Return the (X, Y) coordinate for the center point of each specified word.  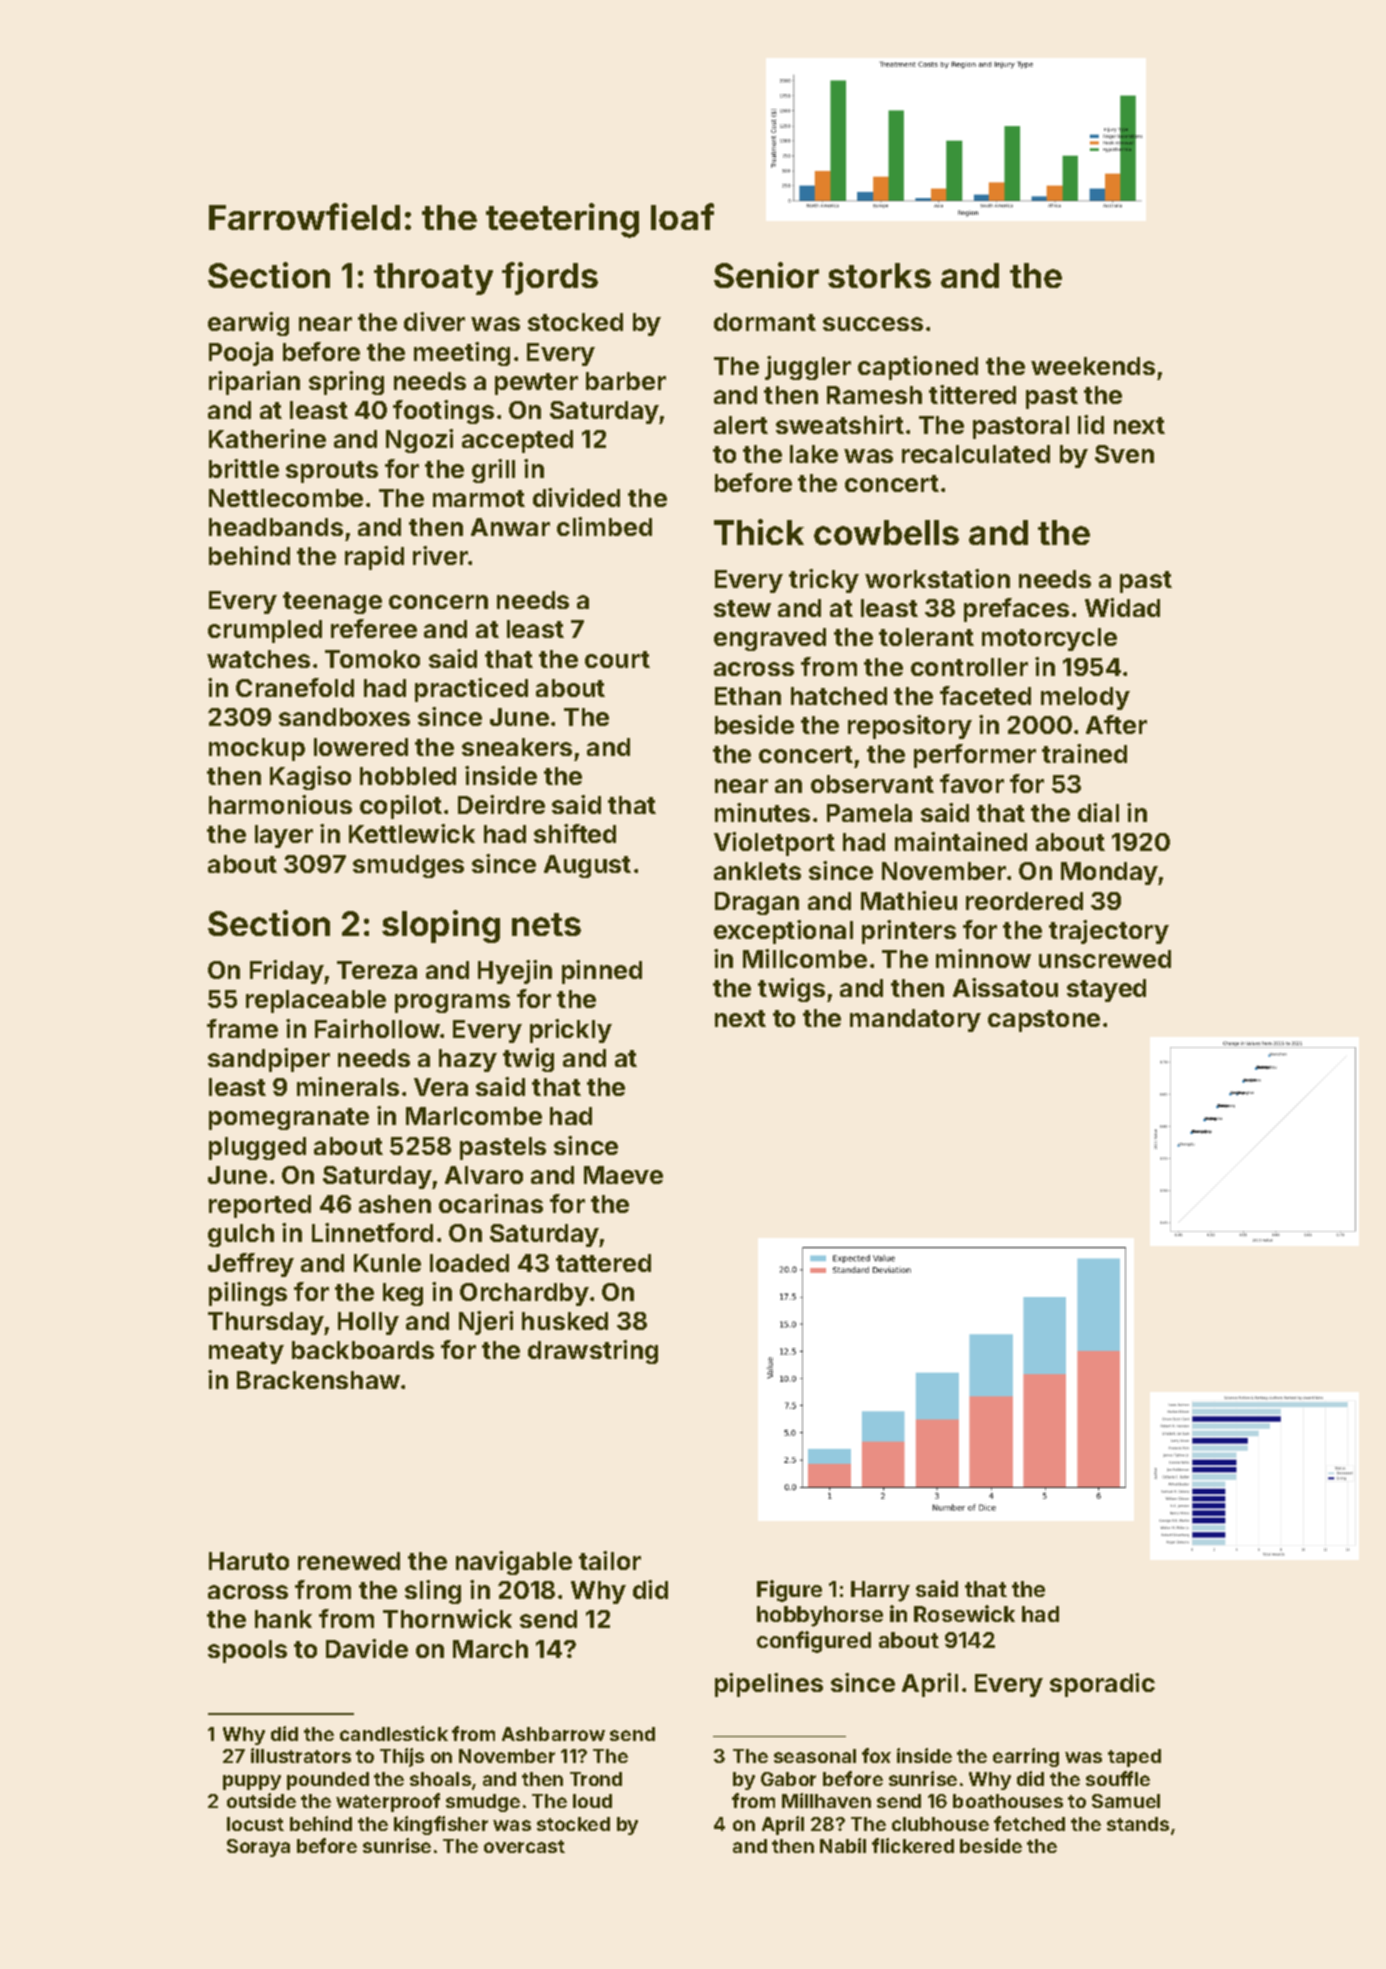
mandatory (915, 1020)
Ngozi (419, 441)
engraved (770, 639)
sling (433, 1592)
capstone (1044, 1021)
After (1116, 724)
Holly (368, 1323)
